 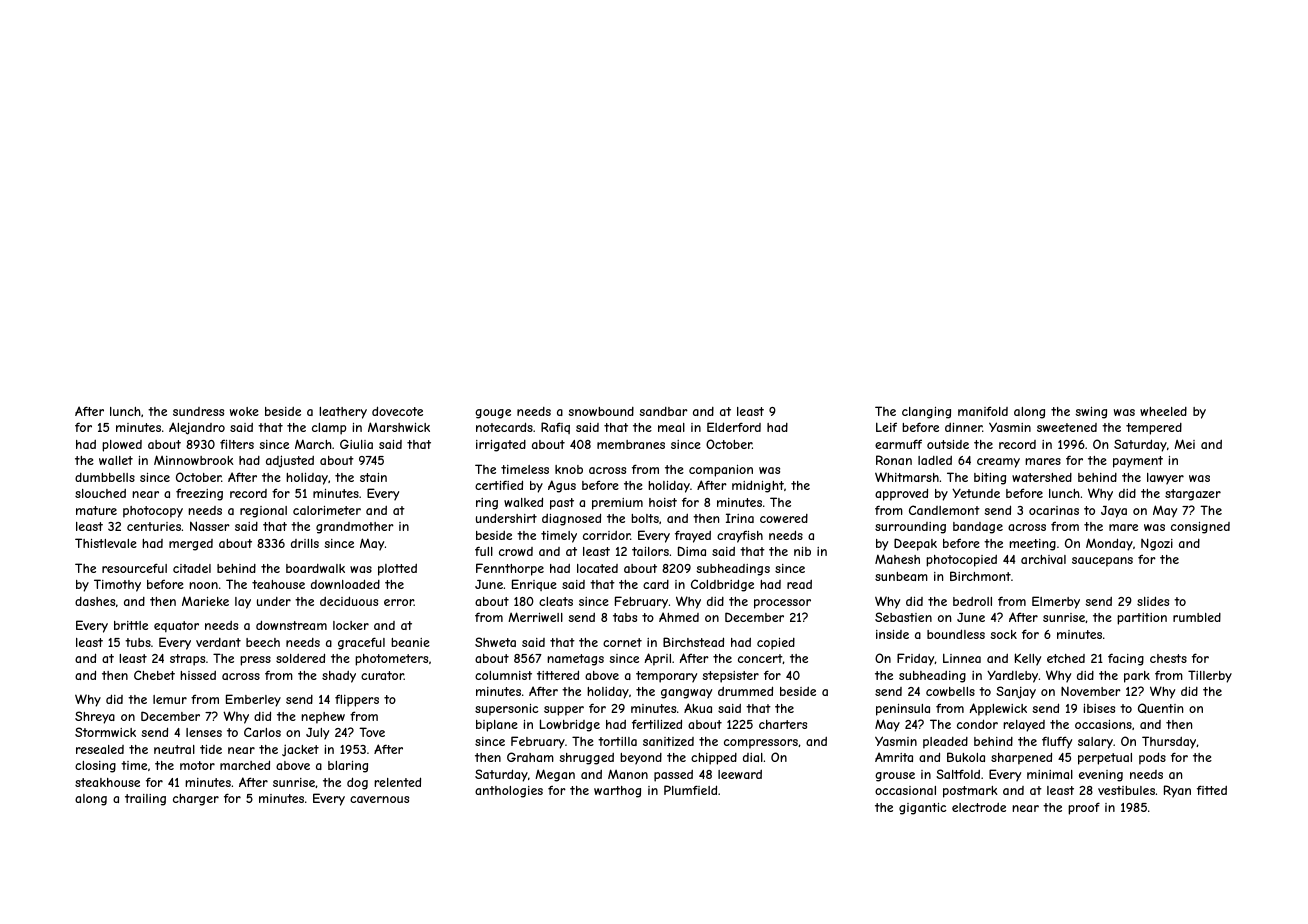 I want to click on Giulia, so click(x=356, y=444).
